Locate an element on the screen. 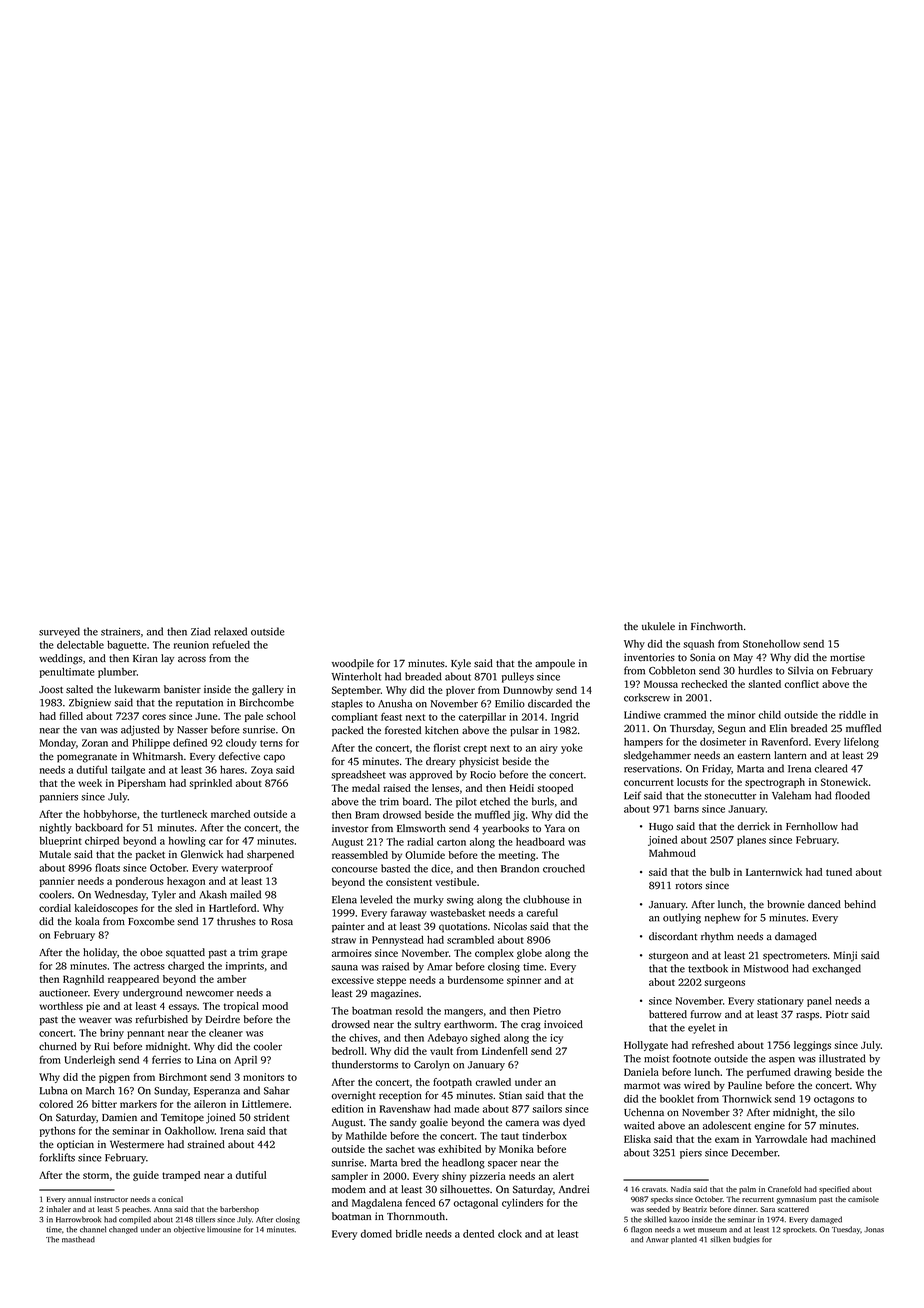 The image size is (924, 1308). ferries is located at coordinates (166, 1059).
